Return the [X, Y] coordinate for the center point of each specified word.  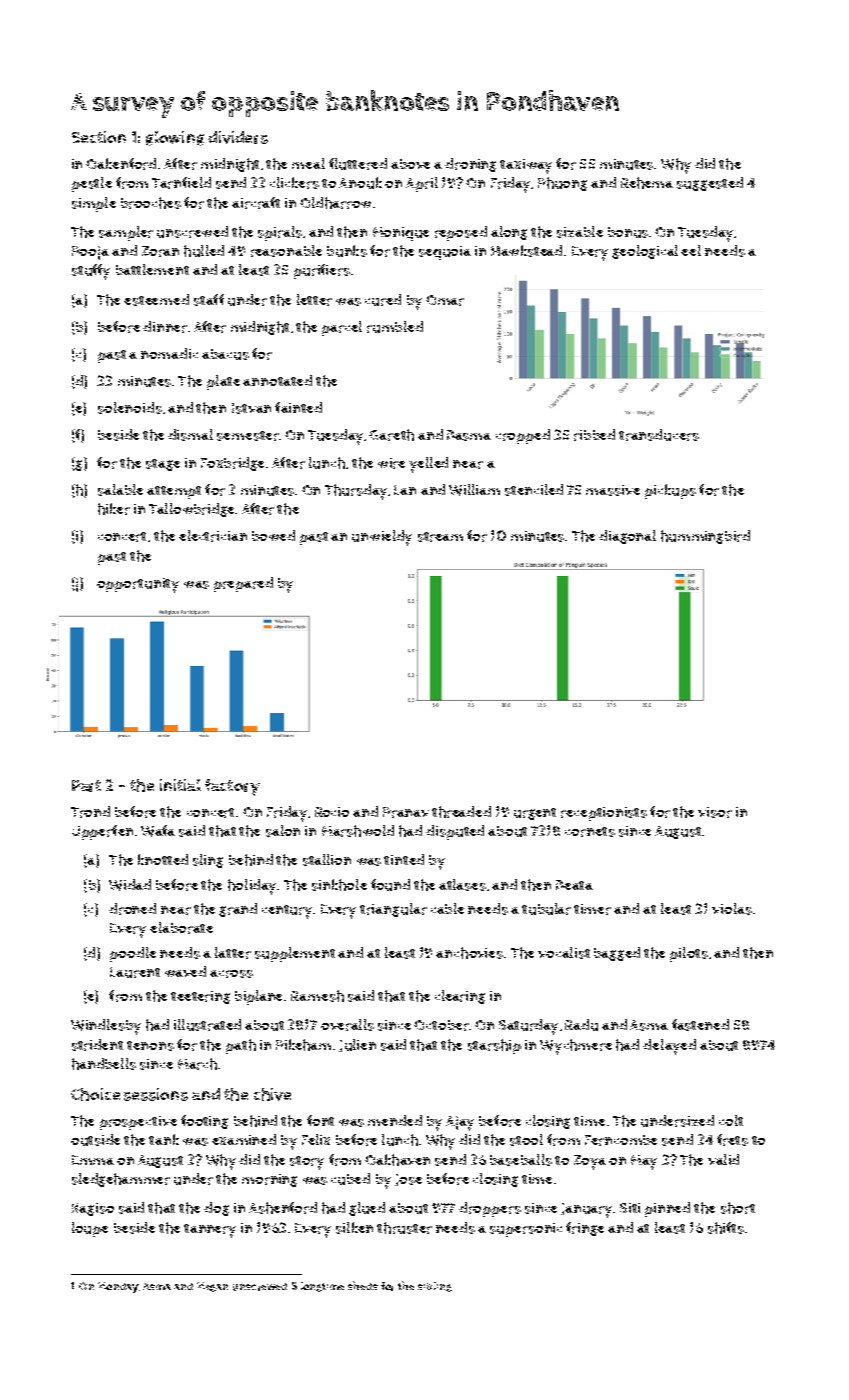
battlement [152, 269]
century [287, 912]
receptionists [604, 814]
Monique [401, 234]
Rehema [647, 183]
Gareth [391, 435]
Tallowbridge [191, 510]
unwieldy [382, 538]
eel [691, 250]
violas [732, 909]
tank [164, 1139]
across [231, 974]
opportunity [138, 585]
